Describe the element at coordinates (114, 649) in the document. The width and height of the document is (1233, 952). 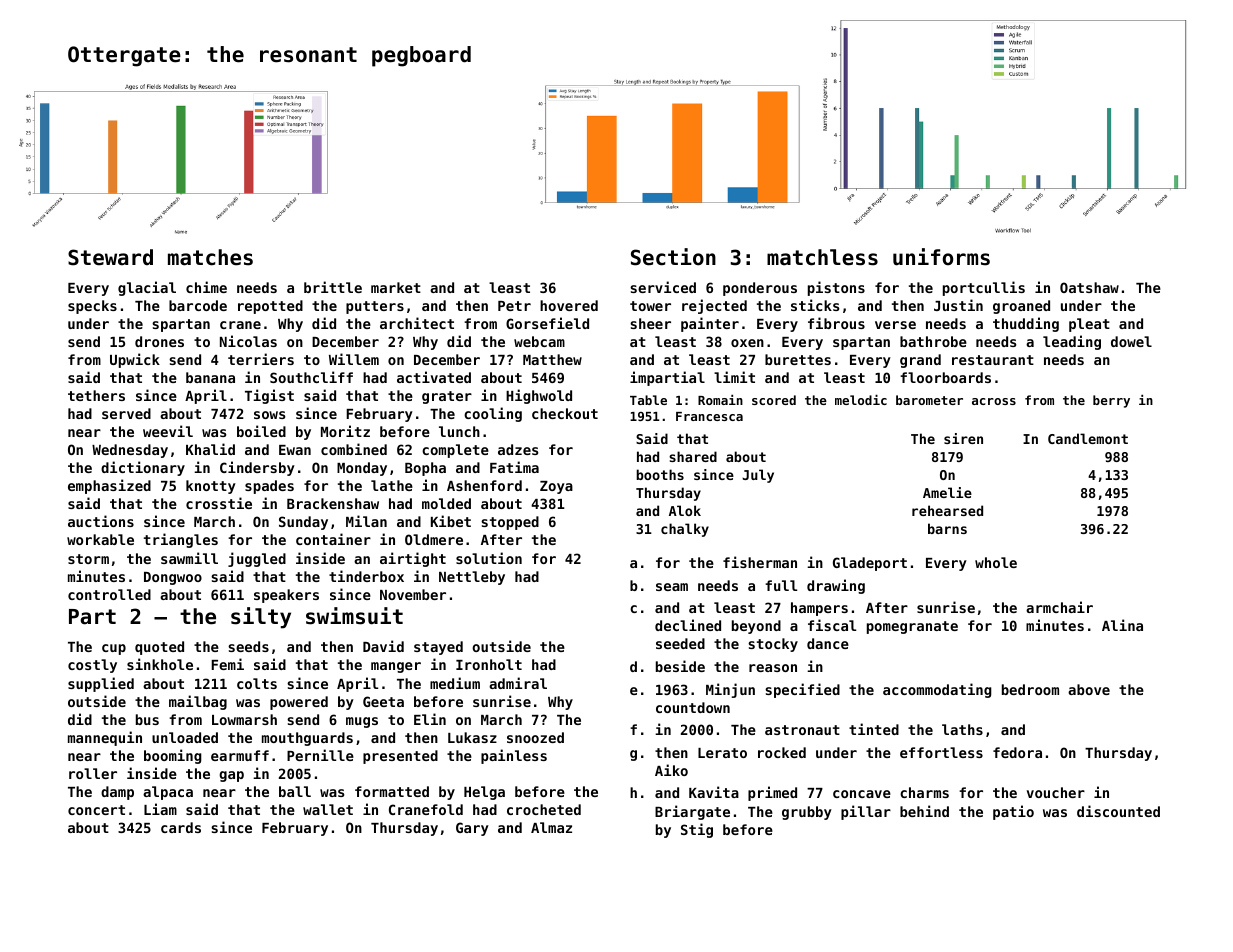
I see `cup` at that location.
